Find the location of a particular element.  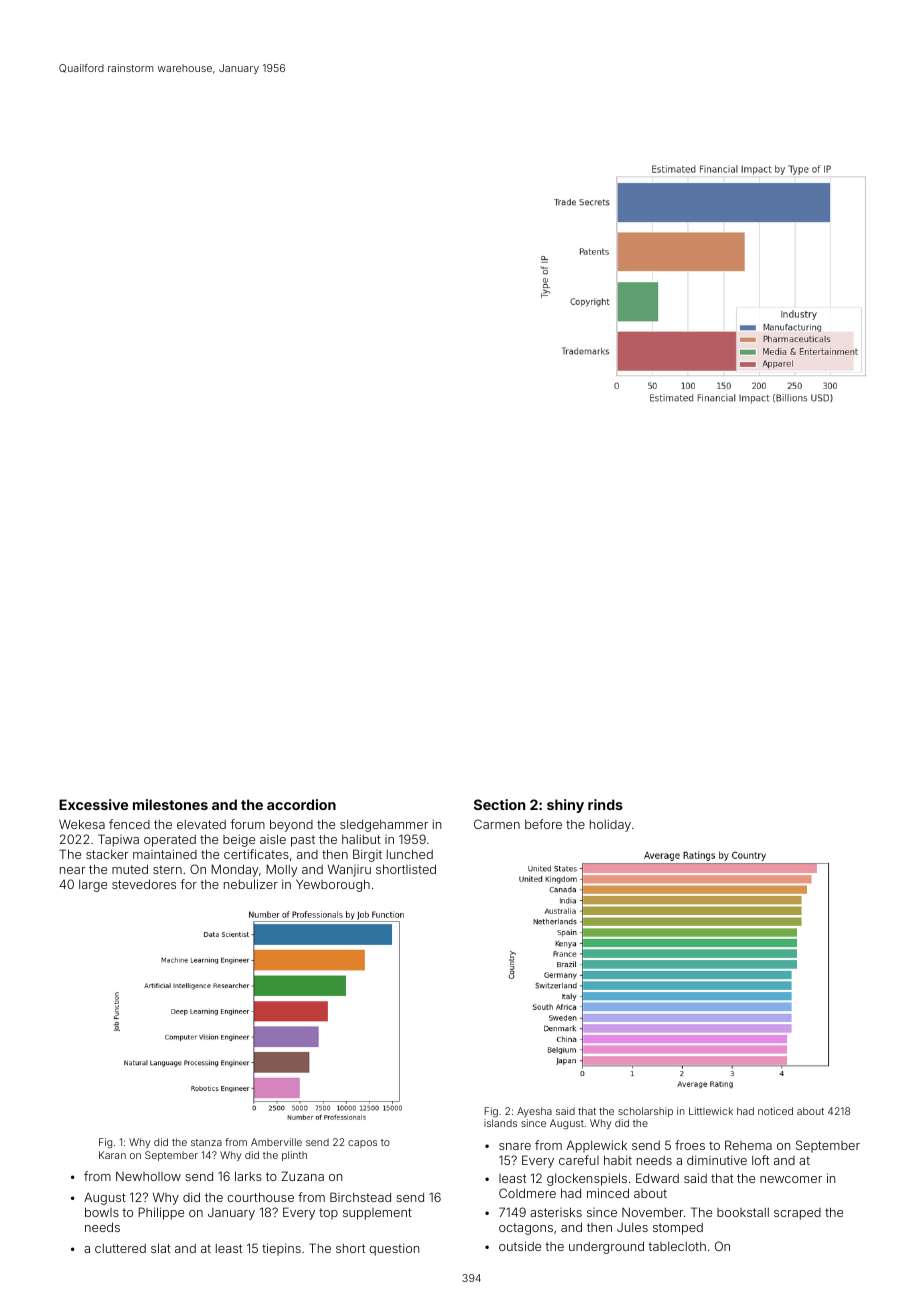

Ayesha is located at coordinates (534, 1112).
